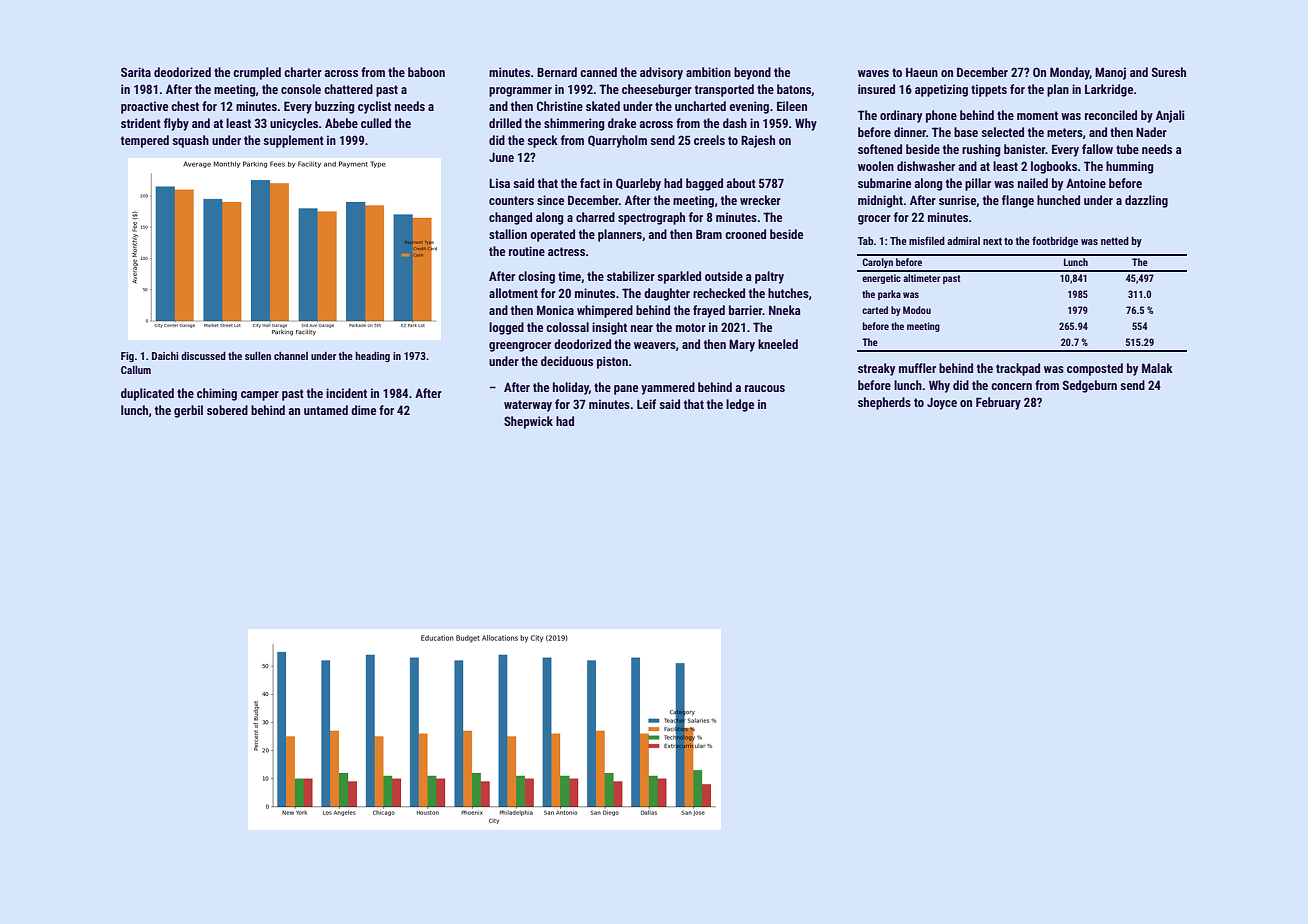  I want to click on gerbil, so click(188, 411).
